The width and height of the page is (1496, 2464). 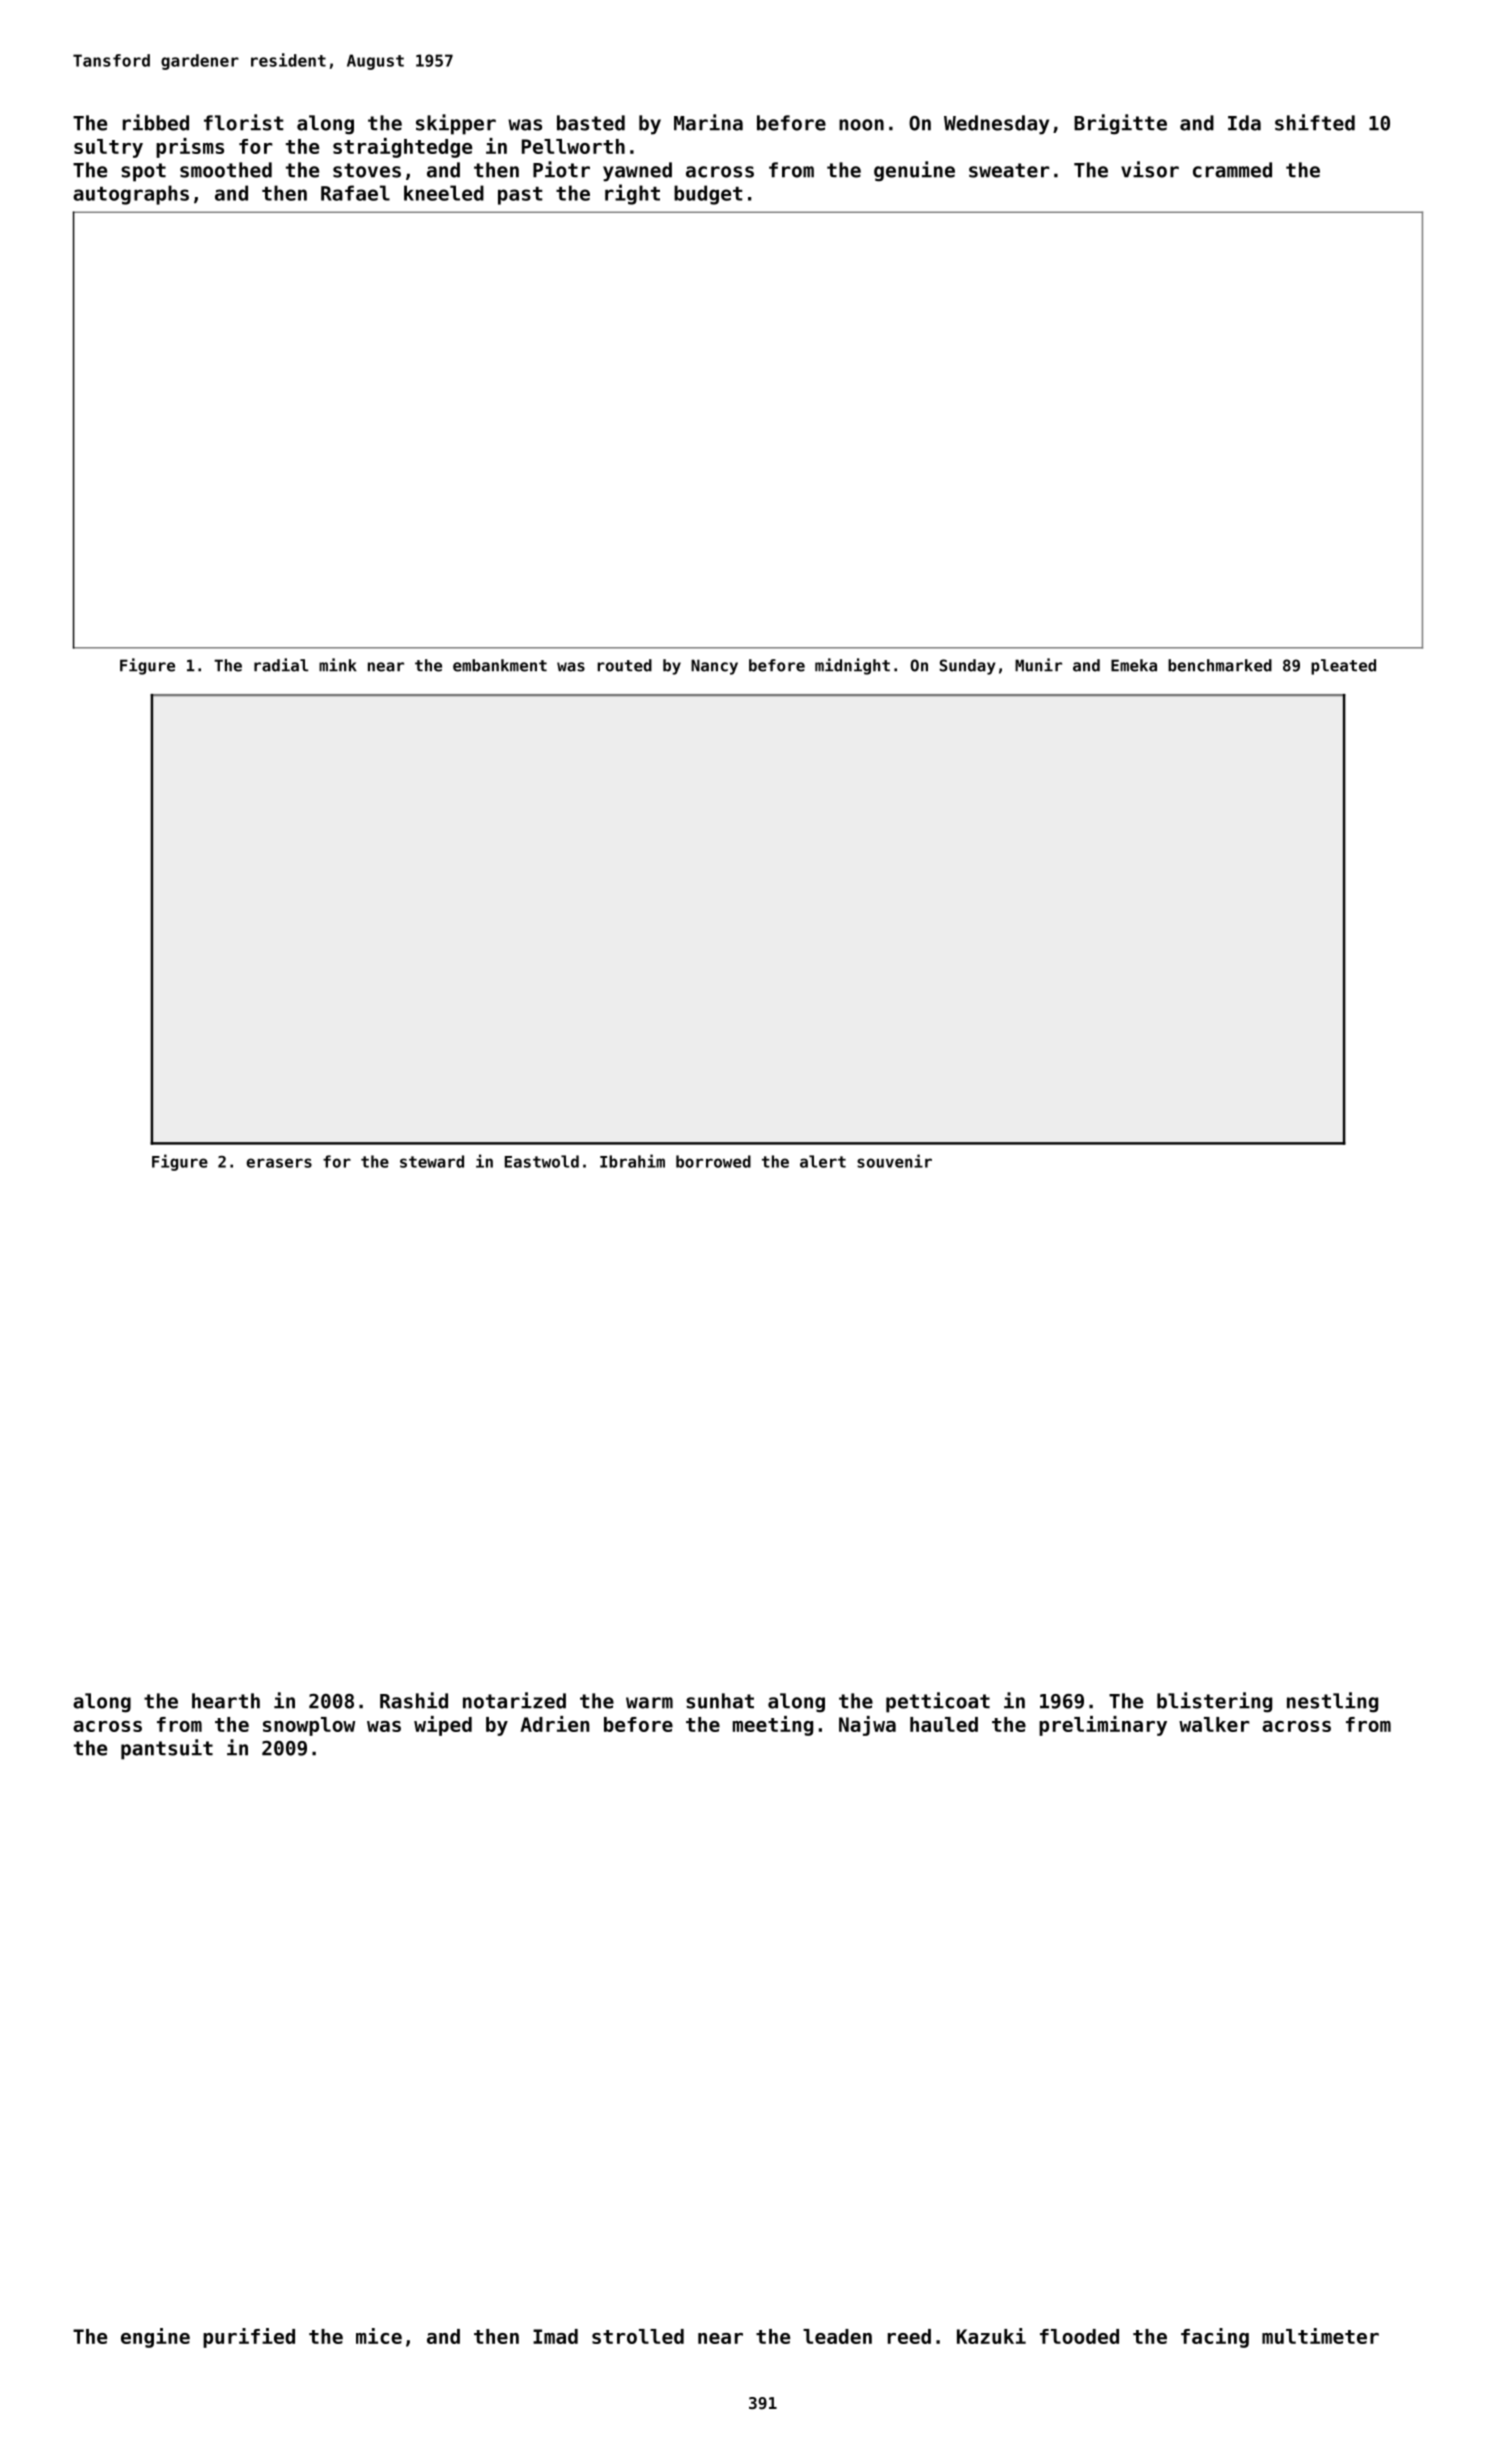 What do you see at coordinates (591, 123) in the page?
I see `basted` at bounding box center [591, 123].
